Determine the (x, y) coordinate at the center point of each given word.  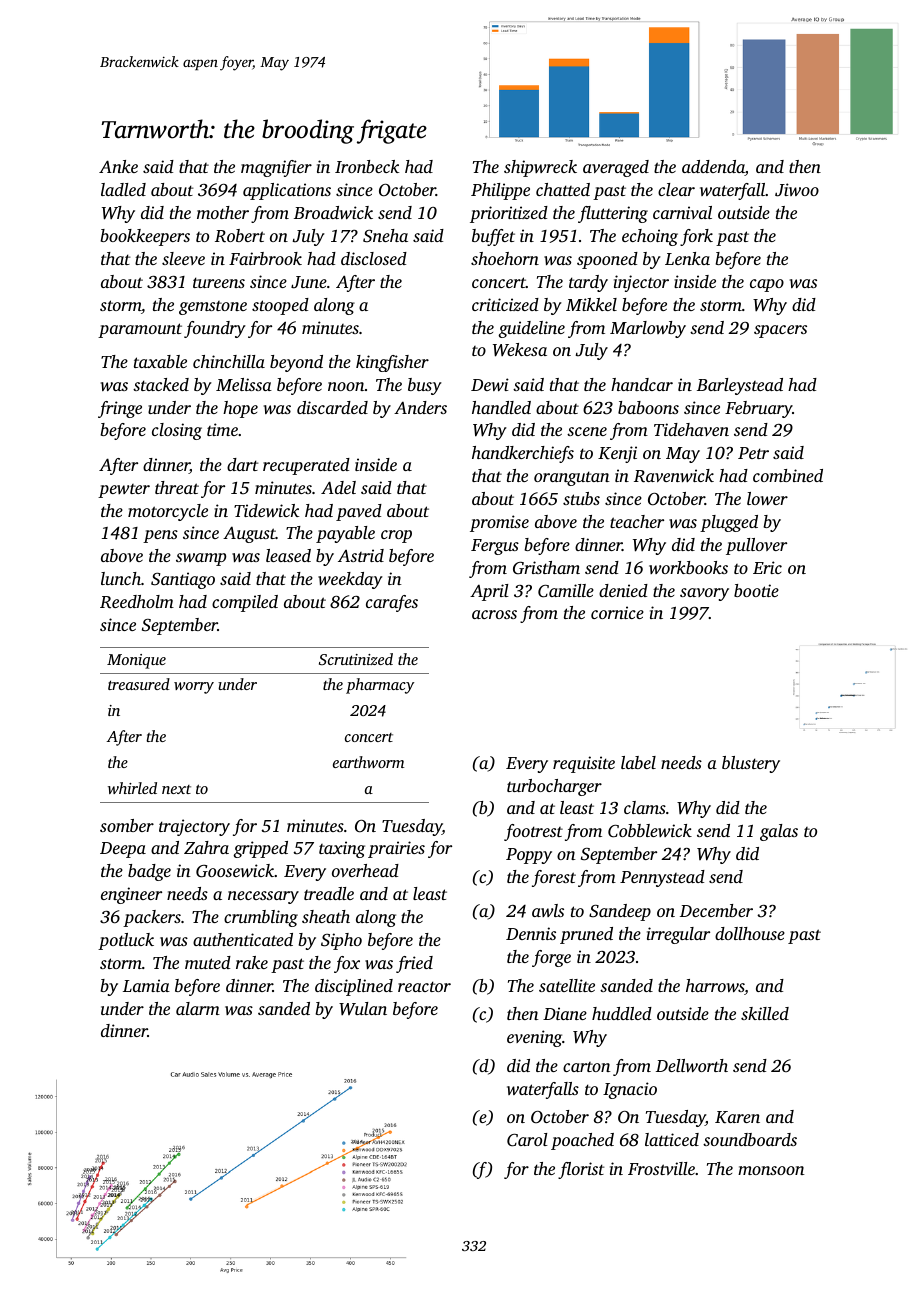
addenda (713, 168)
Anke (118, 166)
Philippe (500, 191)
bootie (756, 590)
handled (501, 407)
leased (288, 555)
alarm (198, 1008)
